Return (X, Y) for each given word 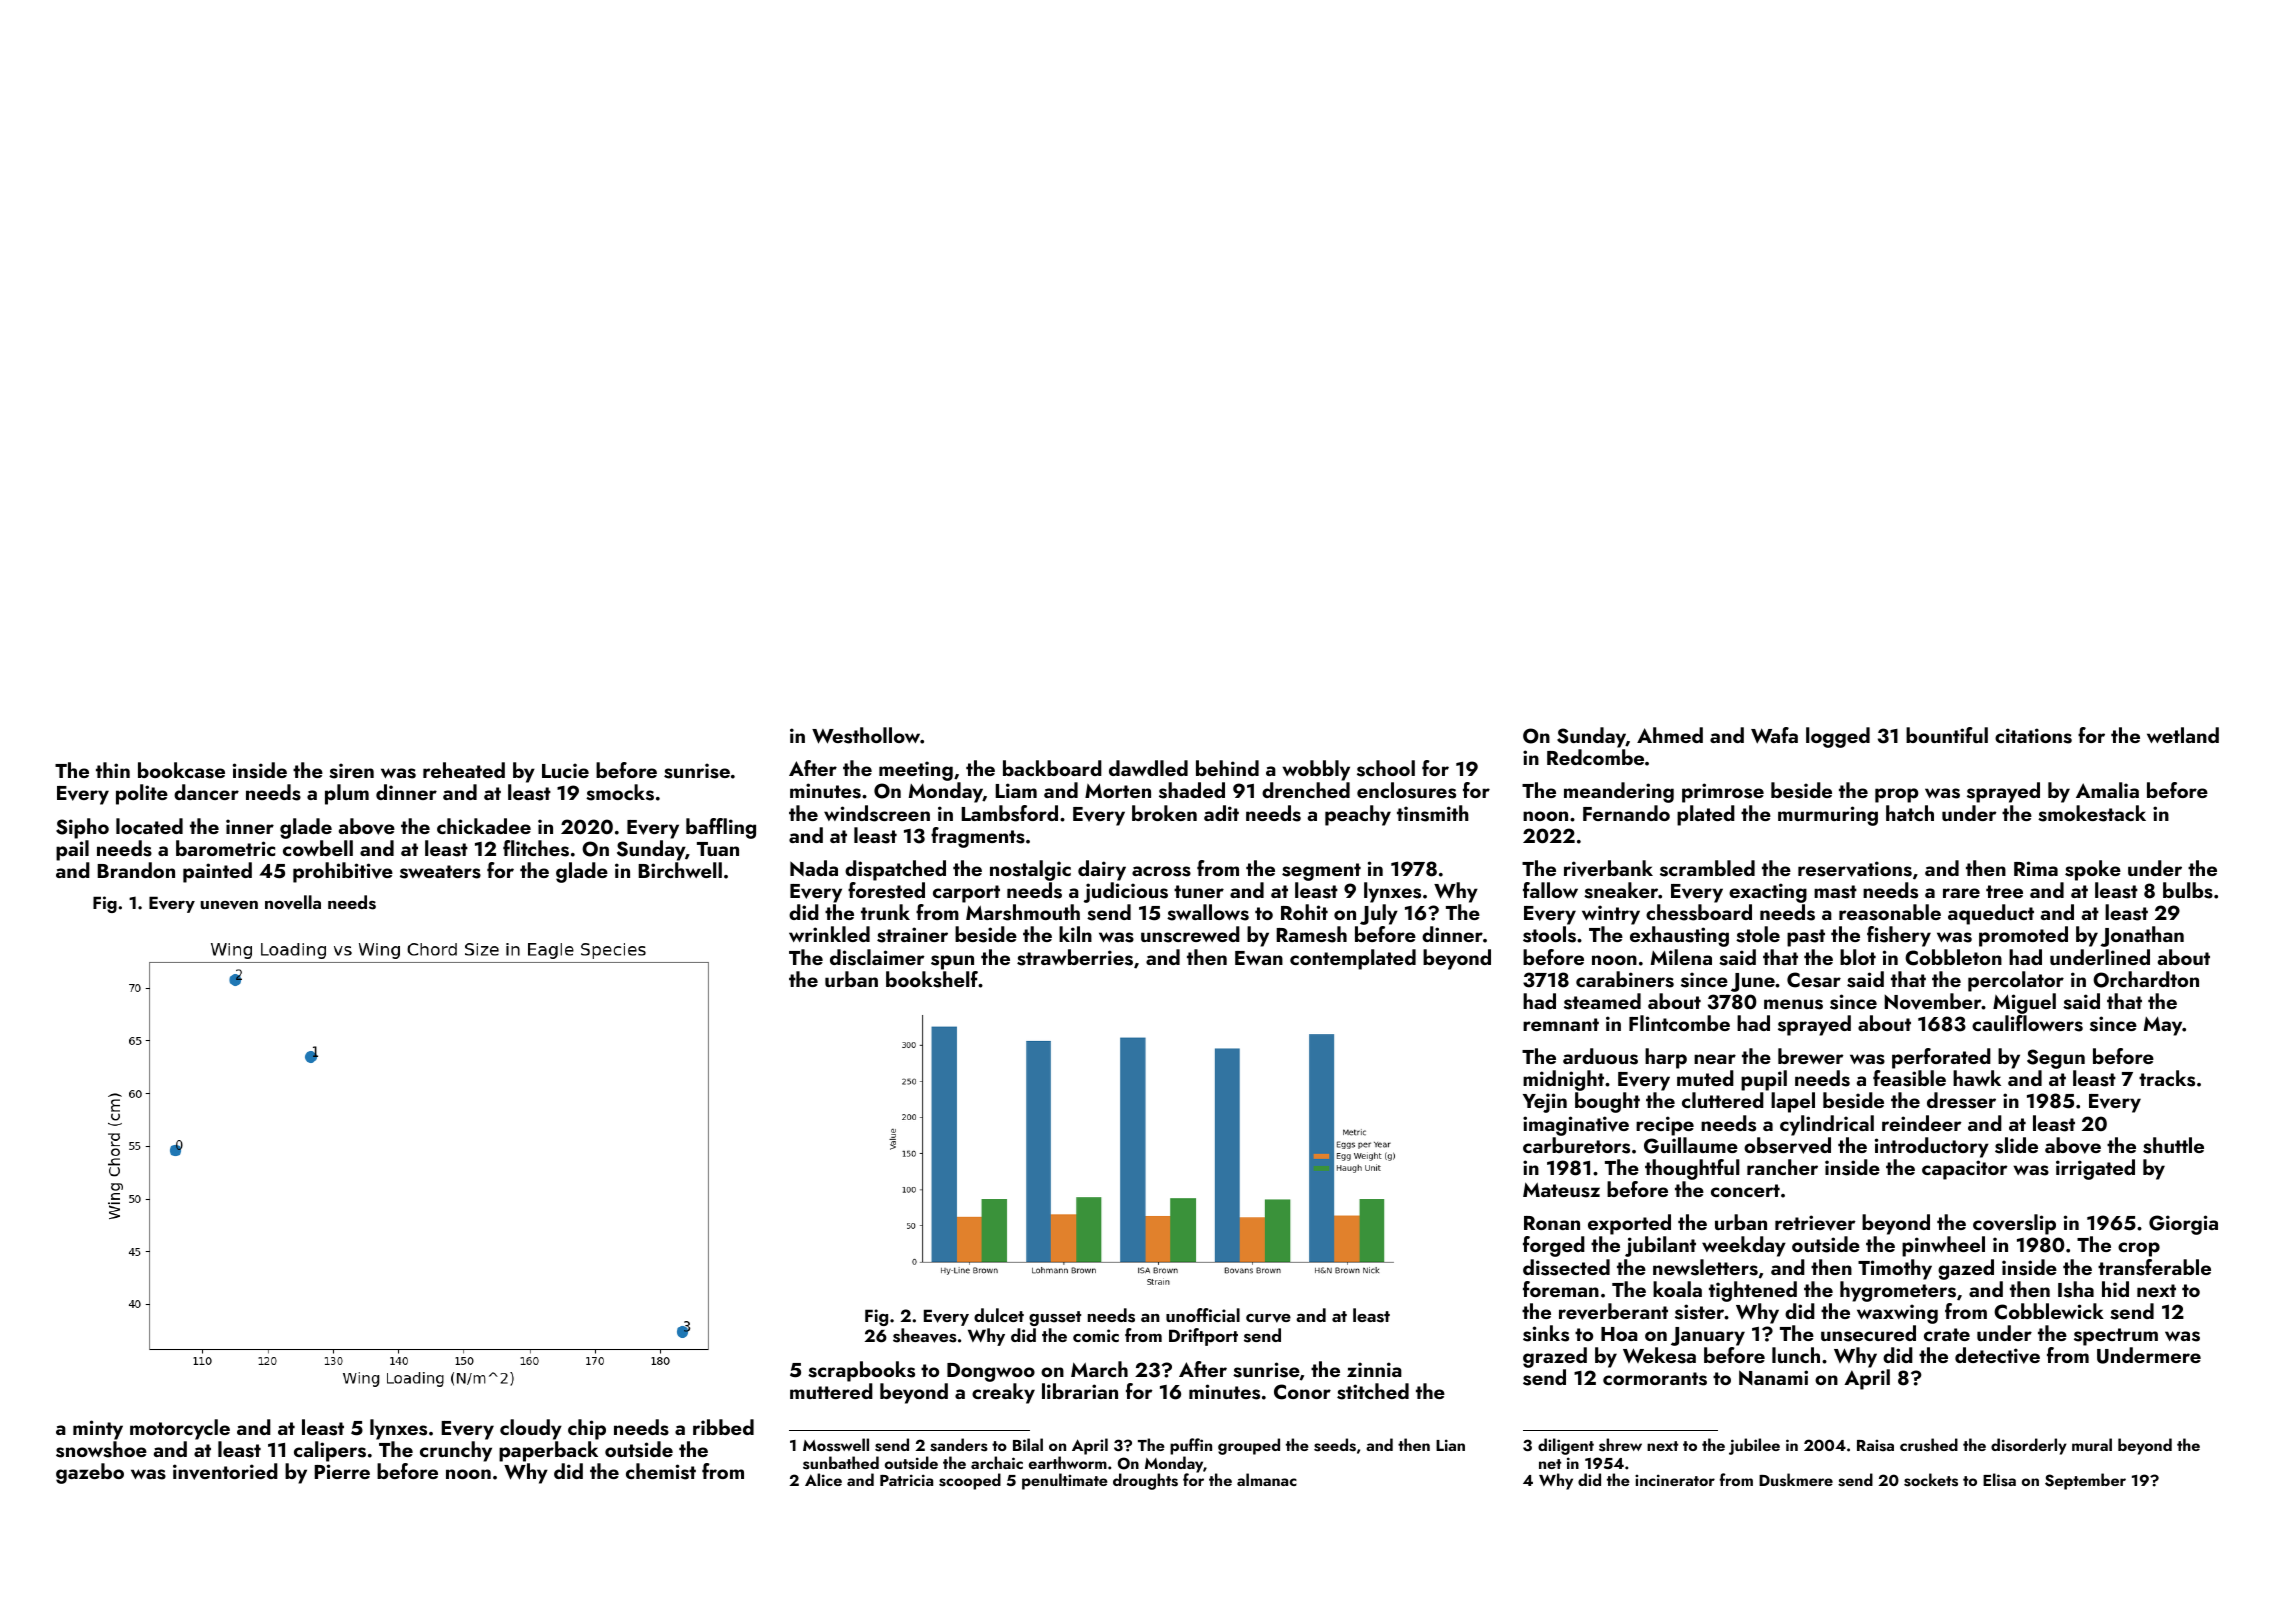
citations (2033, 736)
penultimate (1065, 1481)
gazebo (90, 1473)
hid (2115, 1289)
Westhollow (866, 735)
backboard (1052, 768)
